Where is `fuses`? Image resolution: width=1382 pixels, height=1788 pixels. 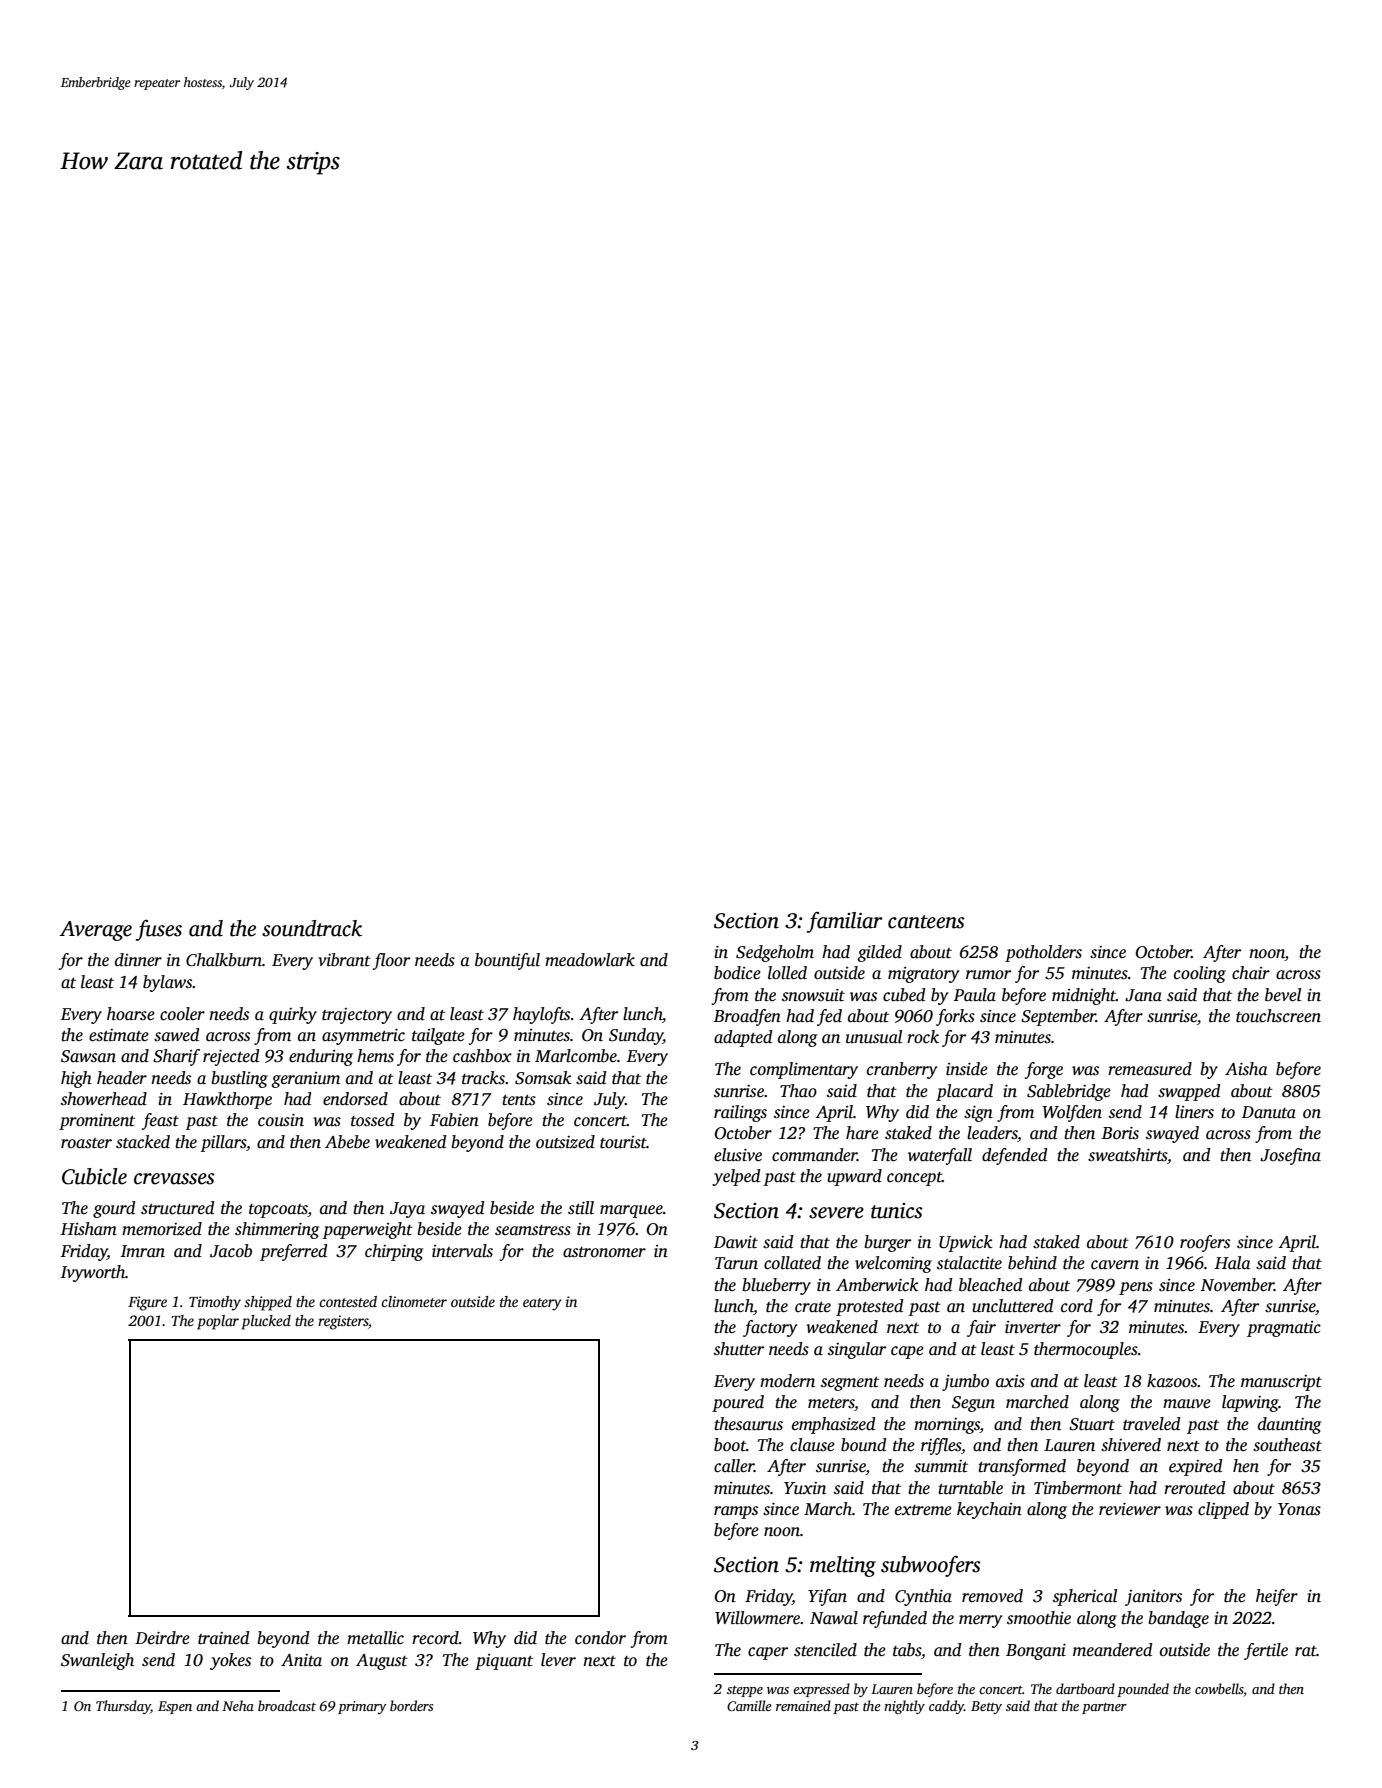 fuses is located at coordinates (159, 930).
